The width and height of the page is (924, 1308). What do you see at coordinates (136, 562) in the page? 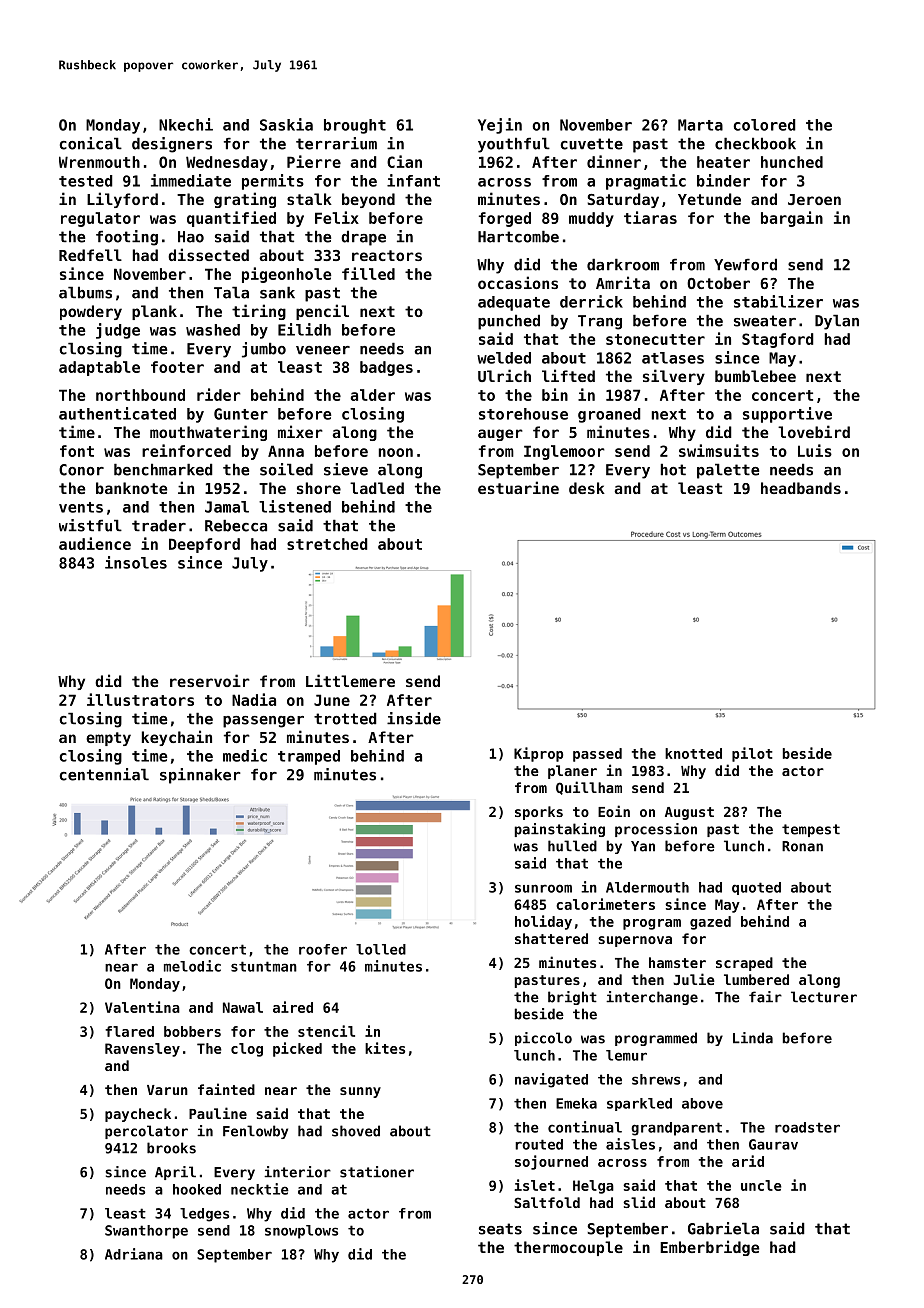
I see `insoles` at bounding box center [136, 562].
